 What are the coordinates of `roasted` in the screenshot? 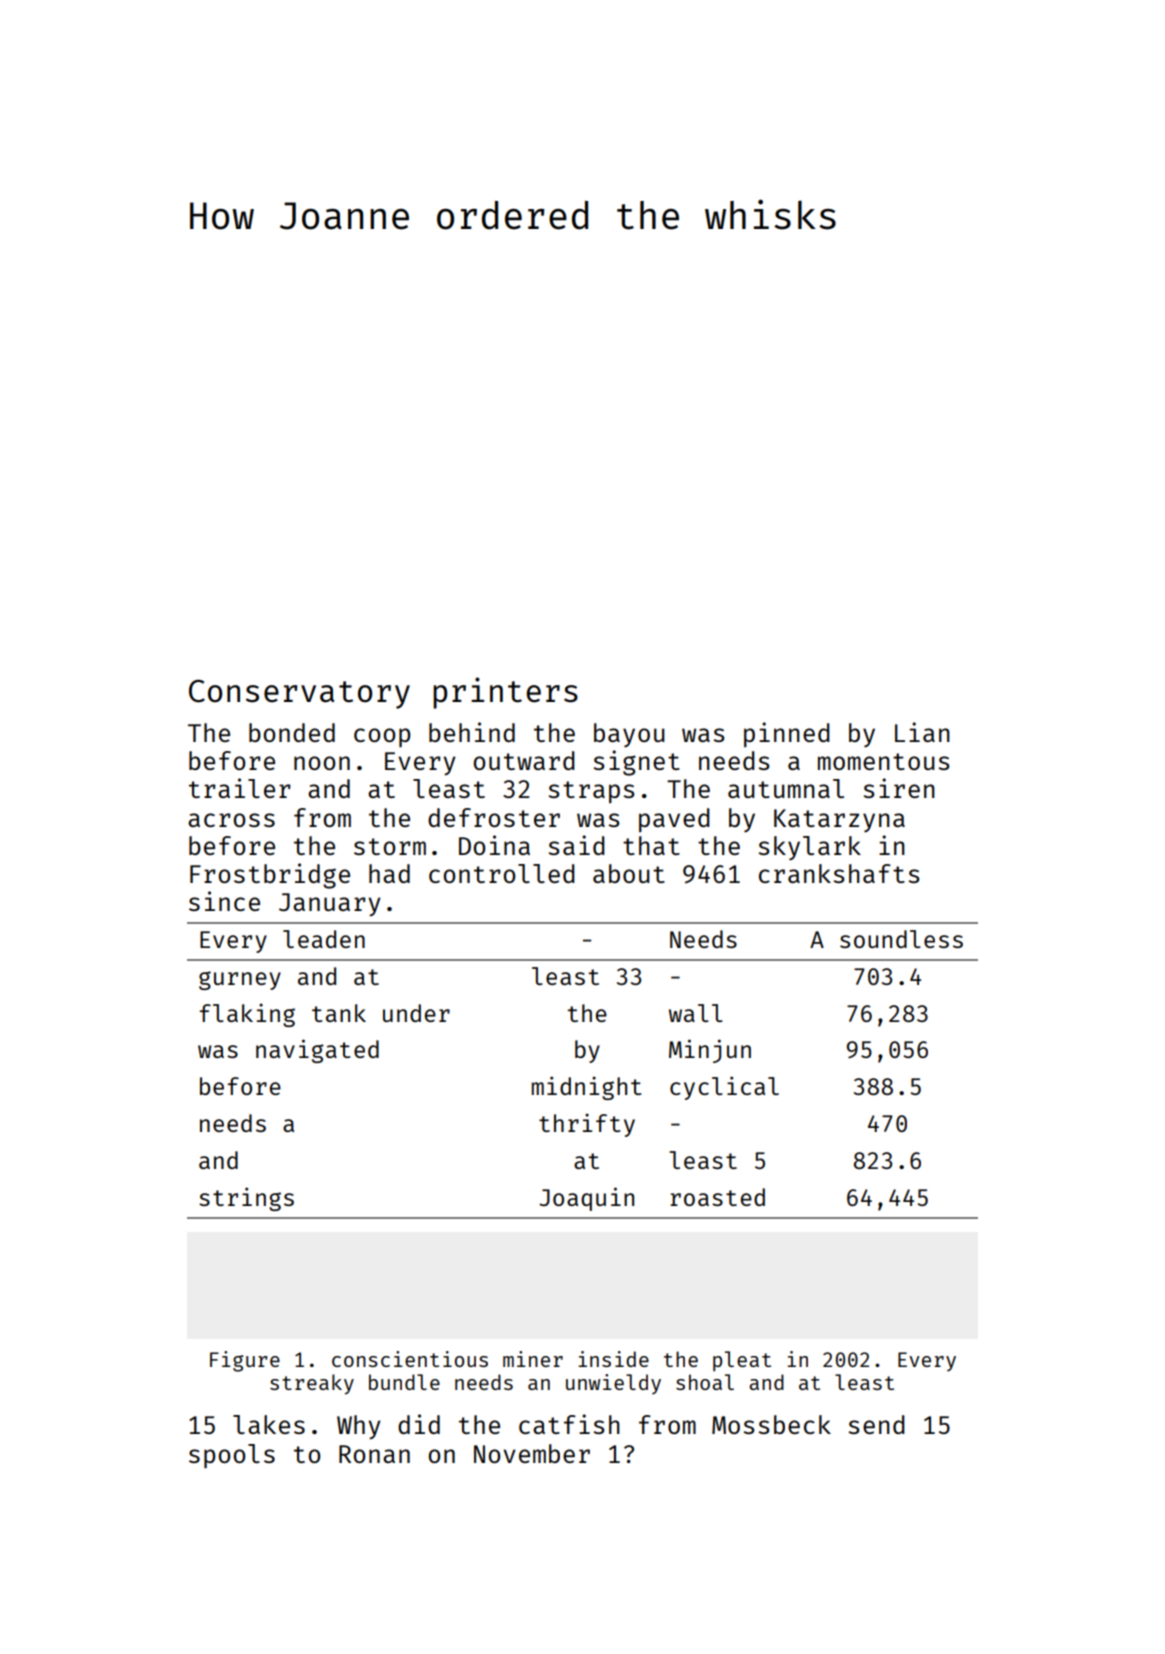 It's located at (717, 1197).
